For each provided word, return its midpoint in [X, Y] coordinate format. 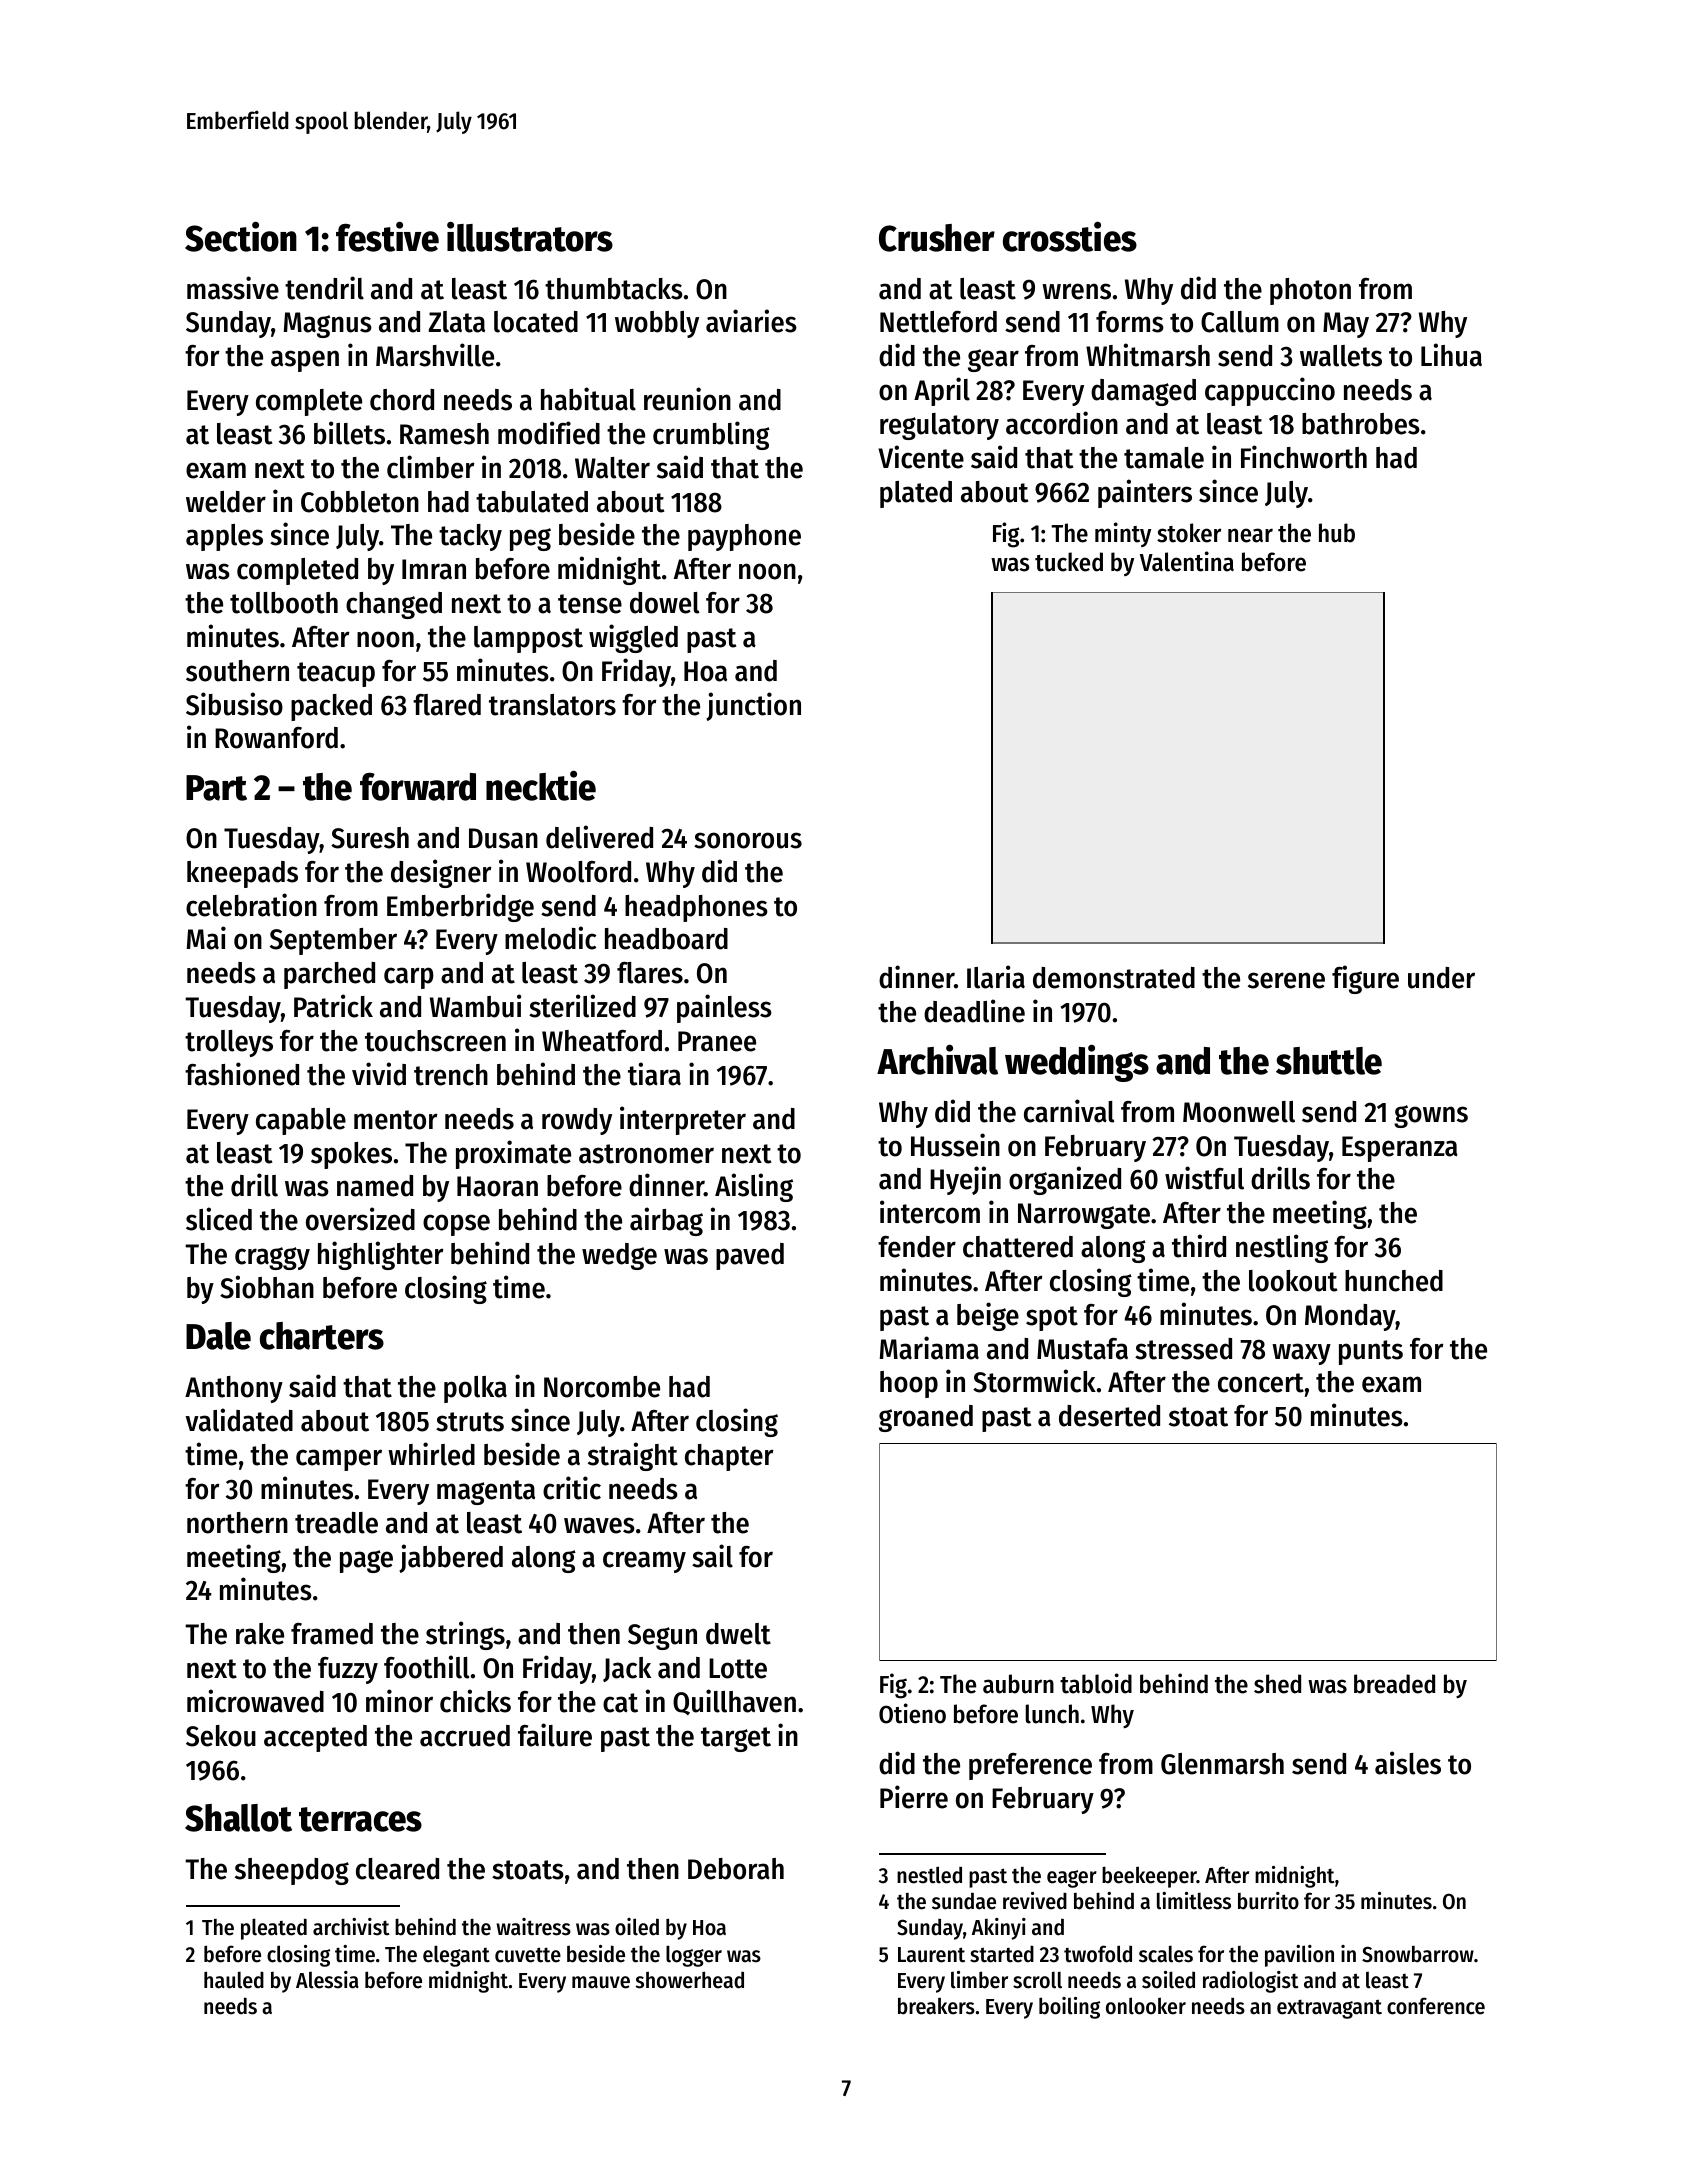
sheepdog [292, 1871]
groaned [926, 1418]
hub [1337, 533]
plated [916, 494]
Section [241, 237]
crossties [1070, 237]
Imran [434, 569]
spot [1052, 1318]
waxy [1301, 1354]
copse [456, 1225]
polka [475, 1389]
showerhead [690, 1980]
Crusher [937, 238]
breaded [1394, 1684]
